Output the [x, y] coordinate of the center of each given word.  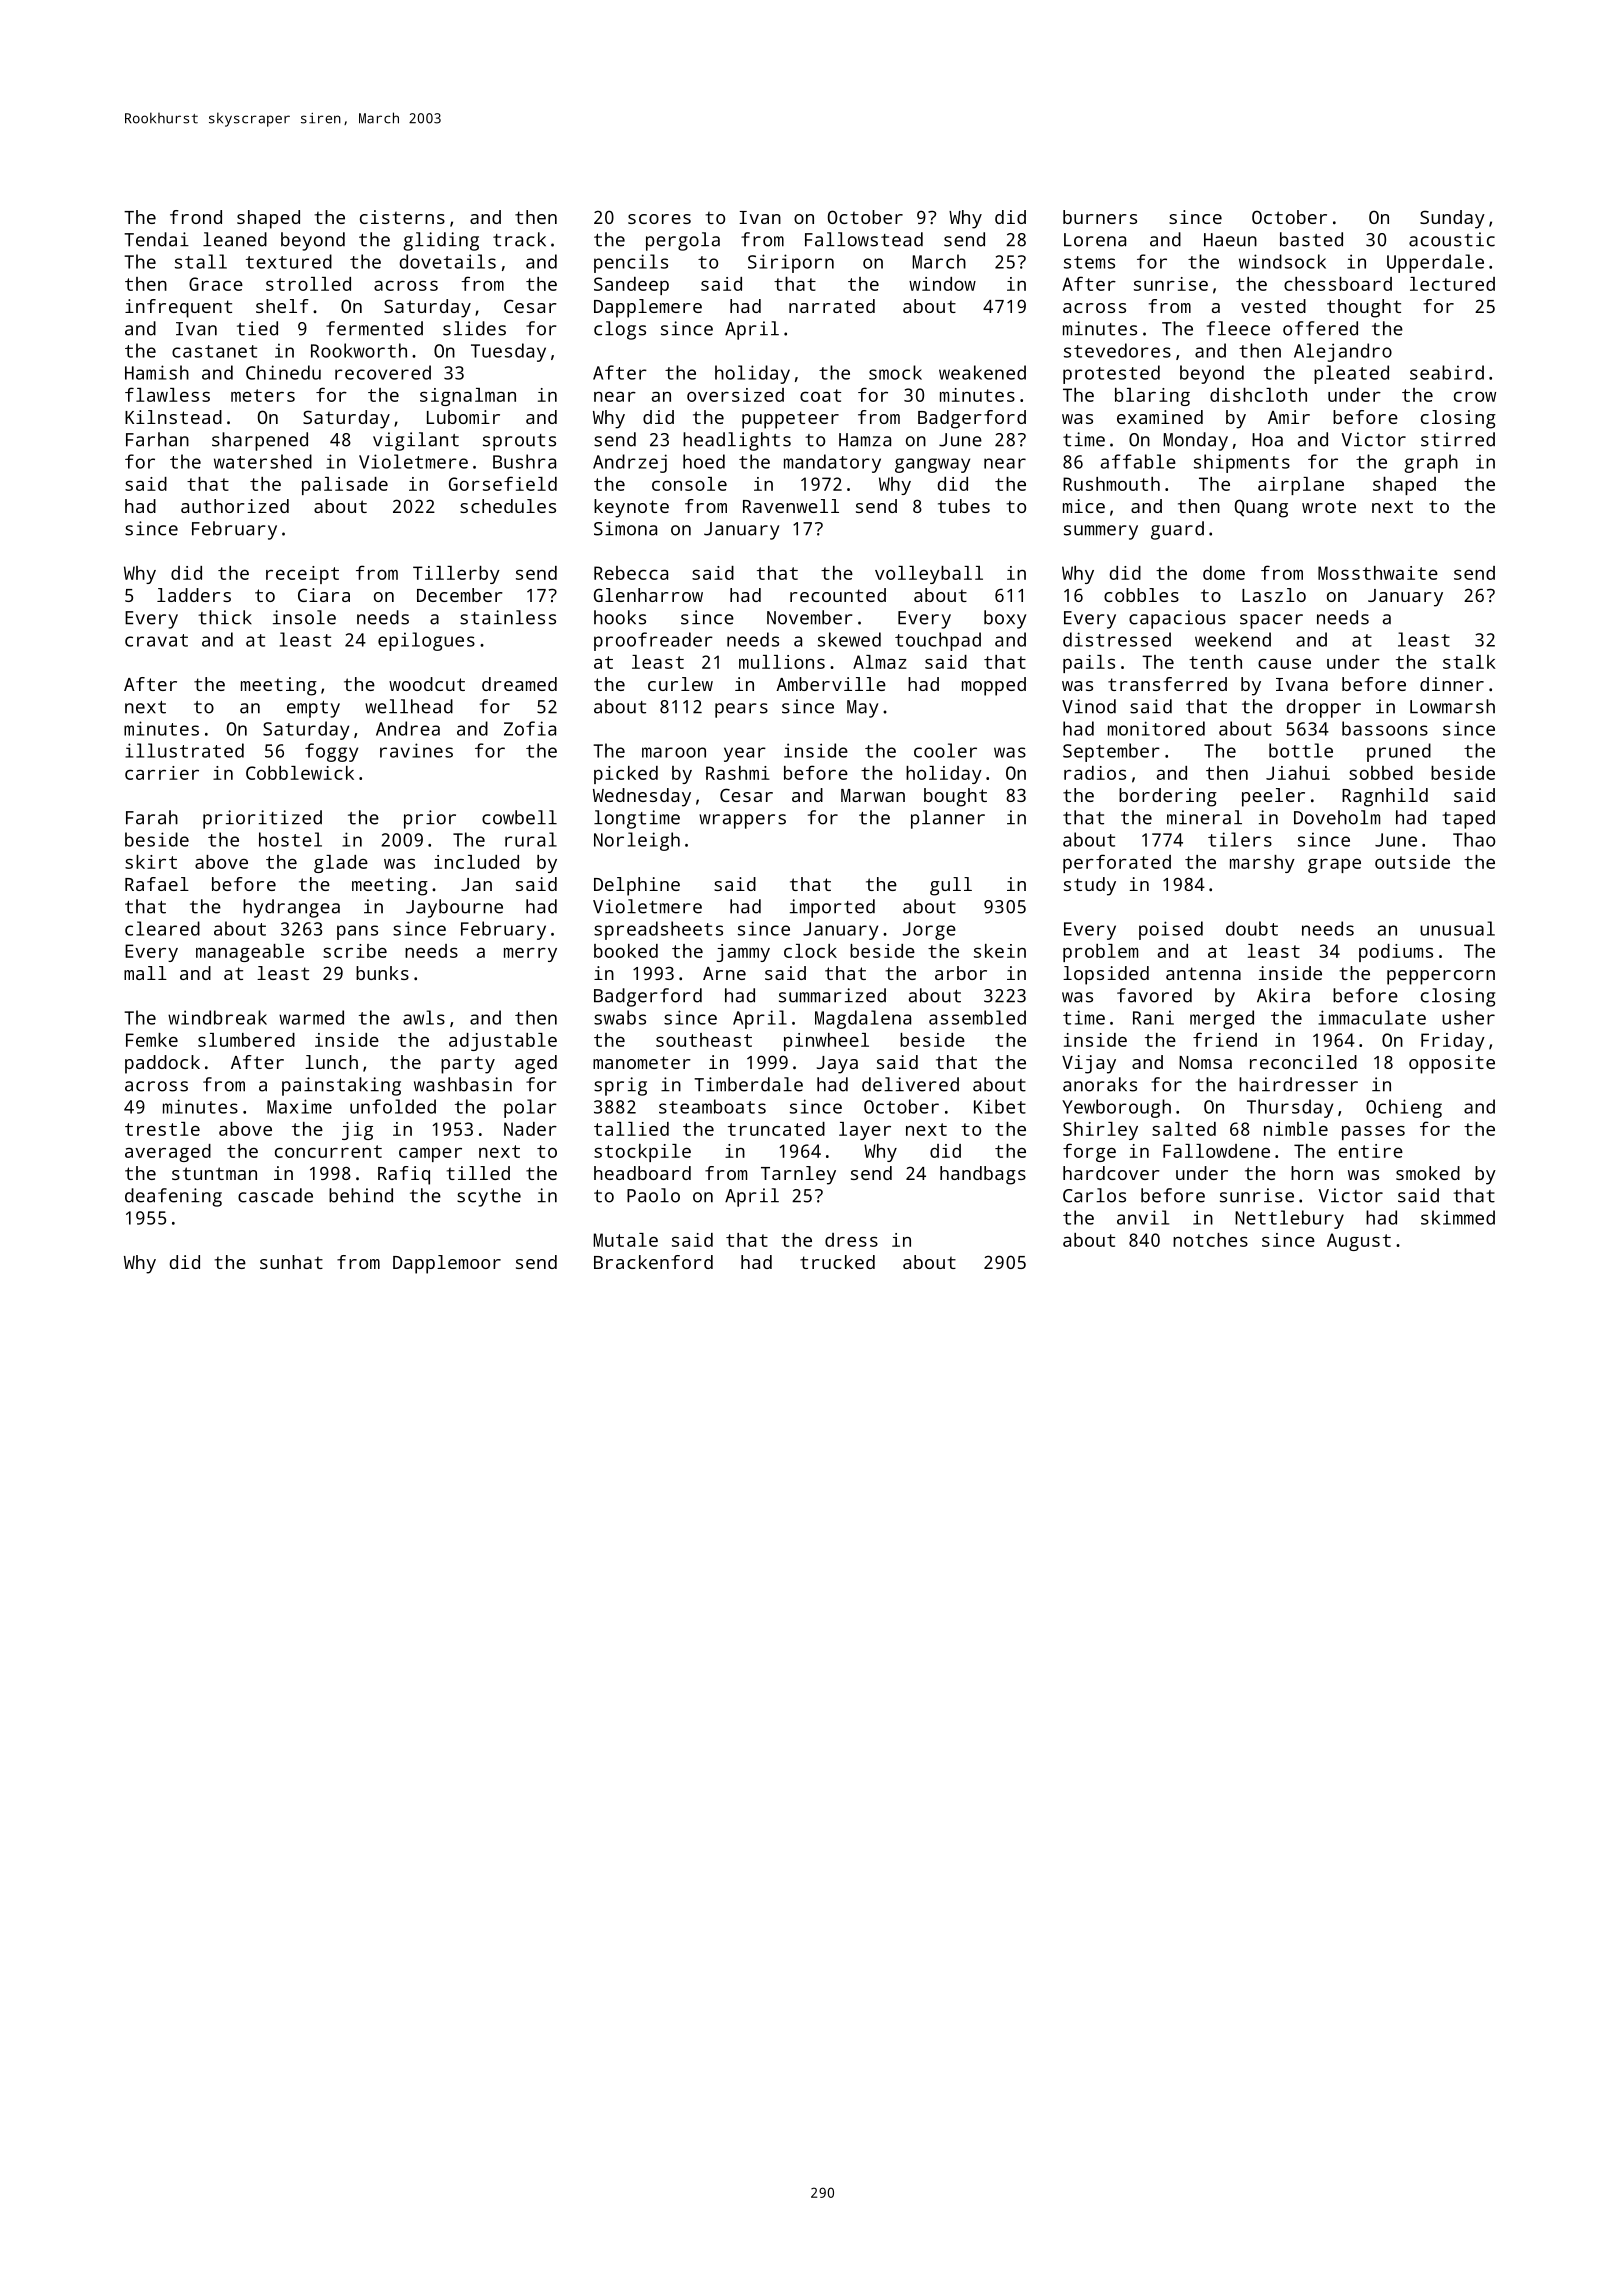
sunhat [291, 1262]
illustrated [184, 750]
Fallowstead [864, 239]
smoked [1428, 1173]
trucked [837, 1262]
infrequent [178, 308]
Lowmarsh [1452, 706]
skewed [849, 639]
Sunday [1452, 219]
